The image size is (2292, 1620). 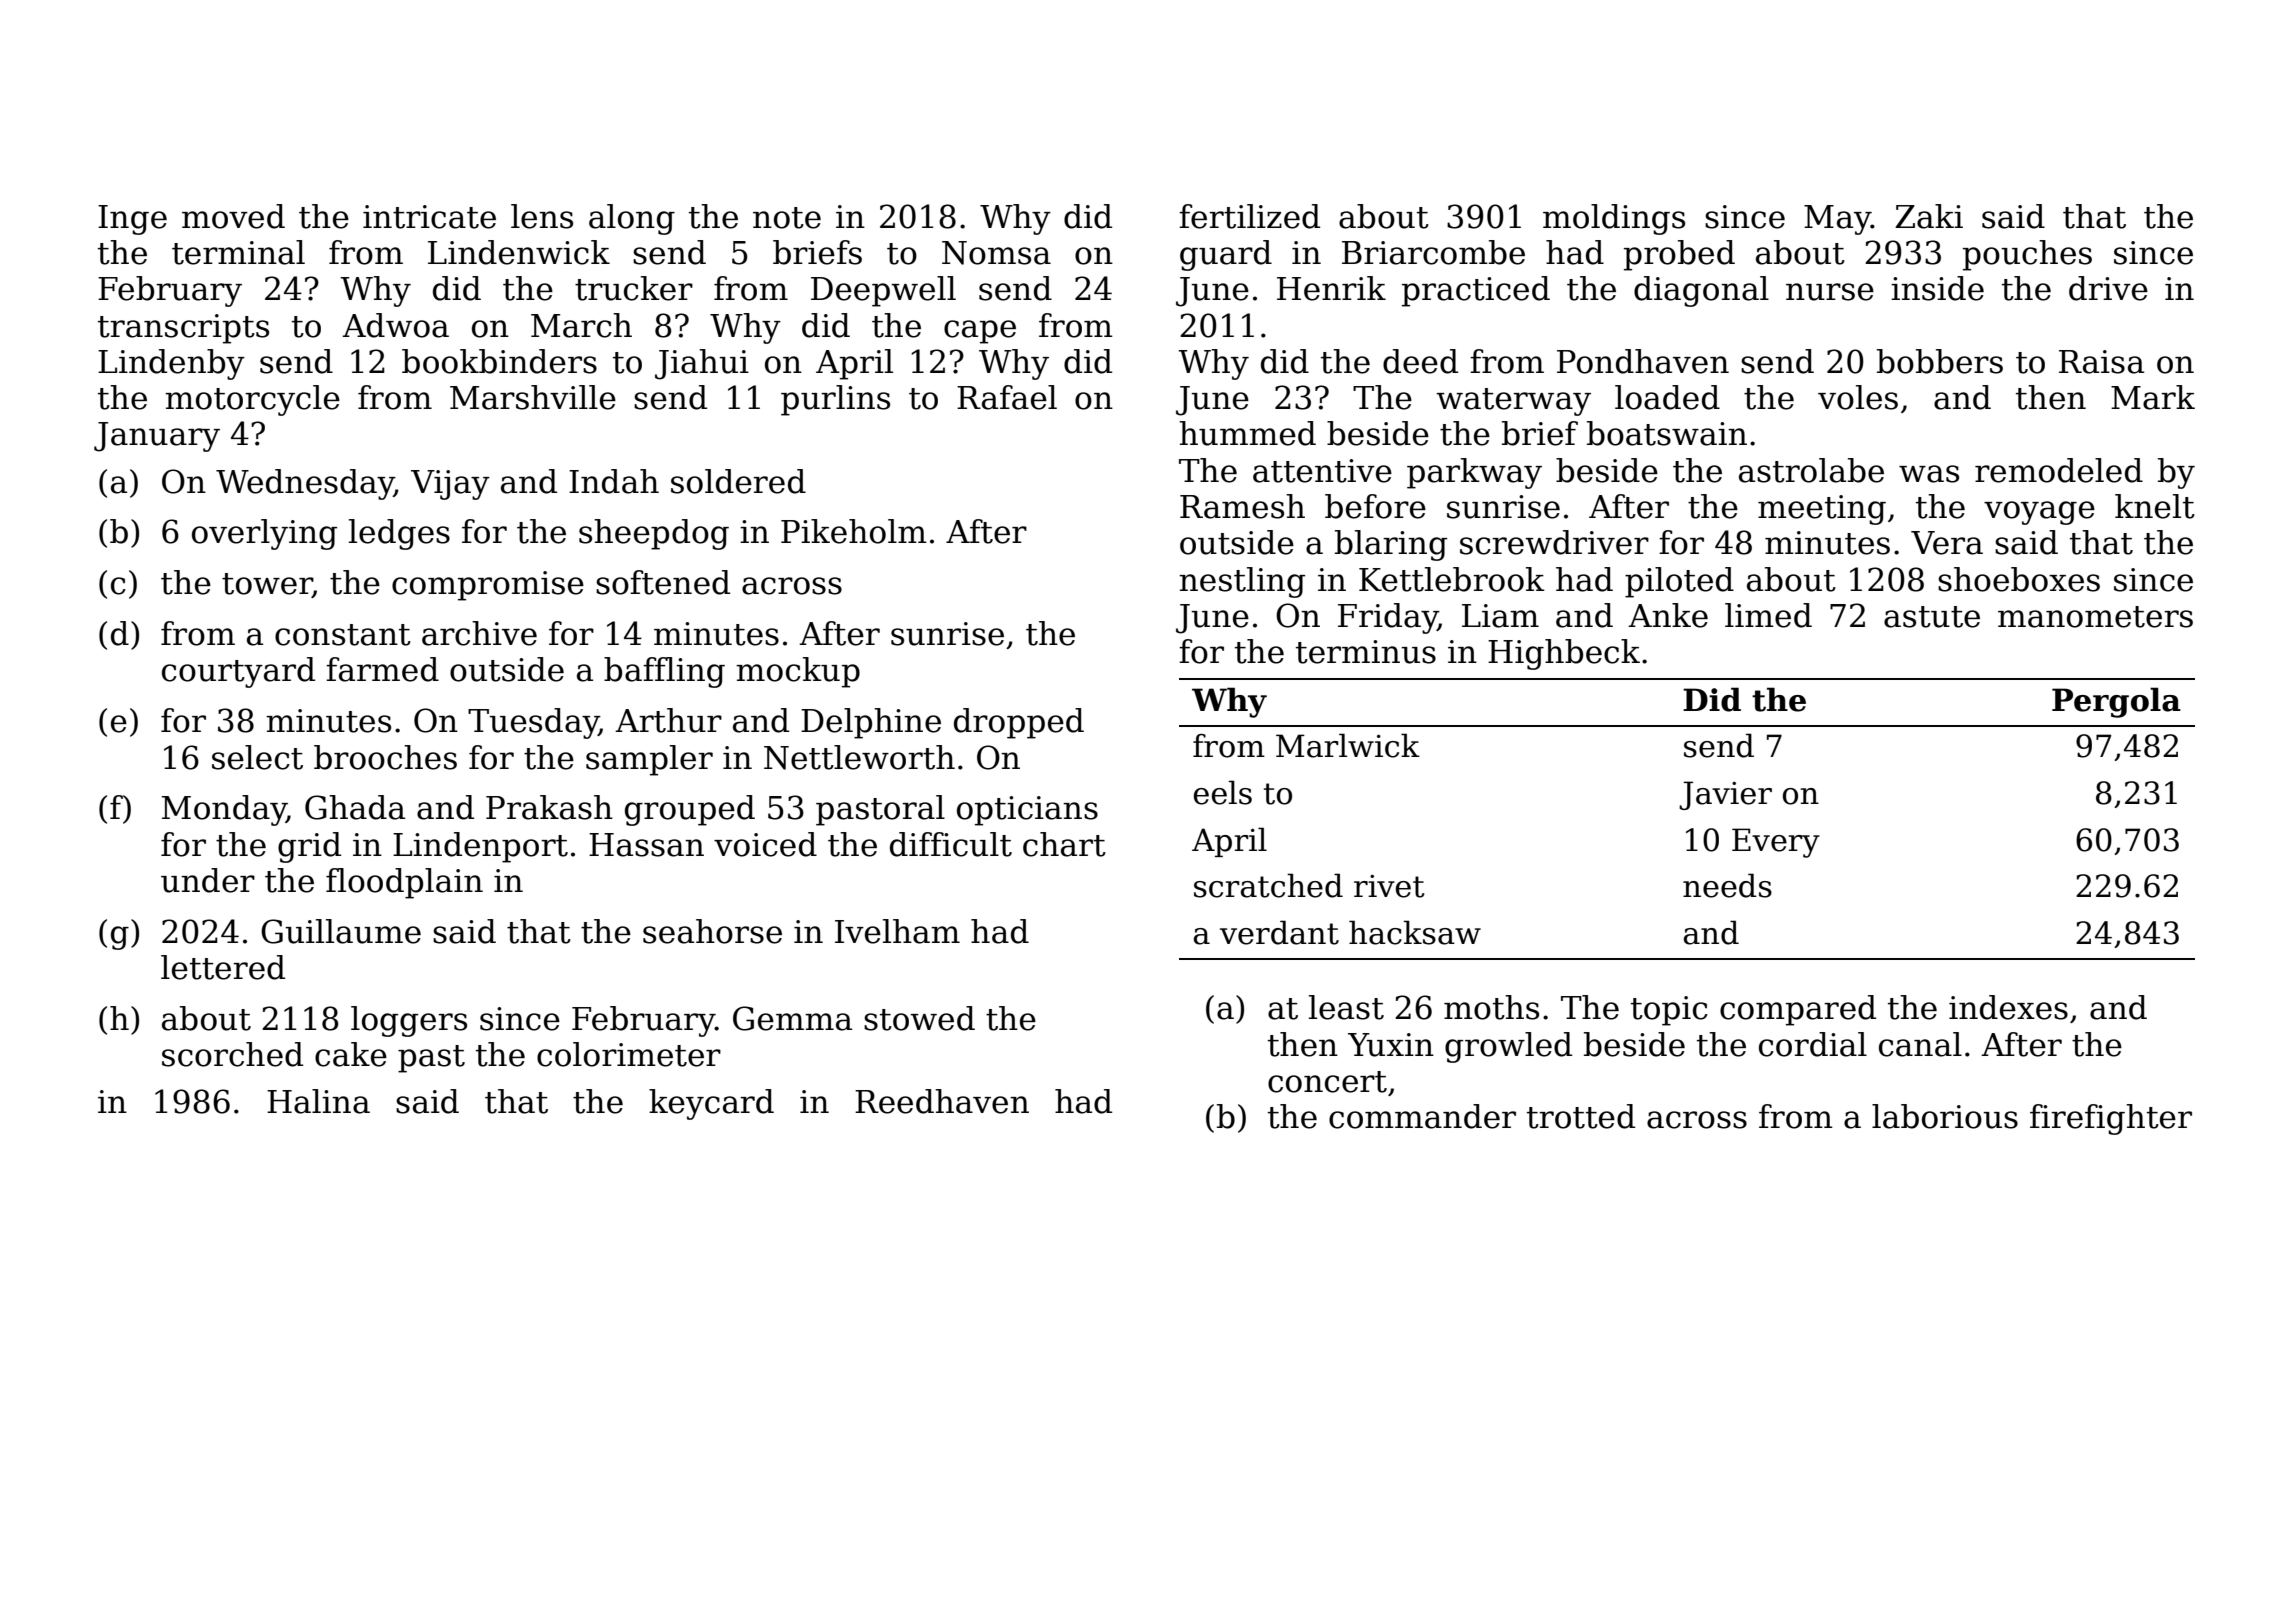 What do you see at coordinates (542, 216) in the page?
I see `lens` at bounding box center [542, 216].
